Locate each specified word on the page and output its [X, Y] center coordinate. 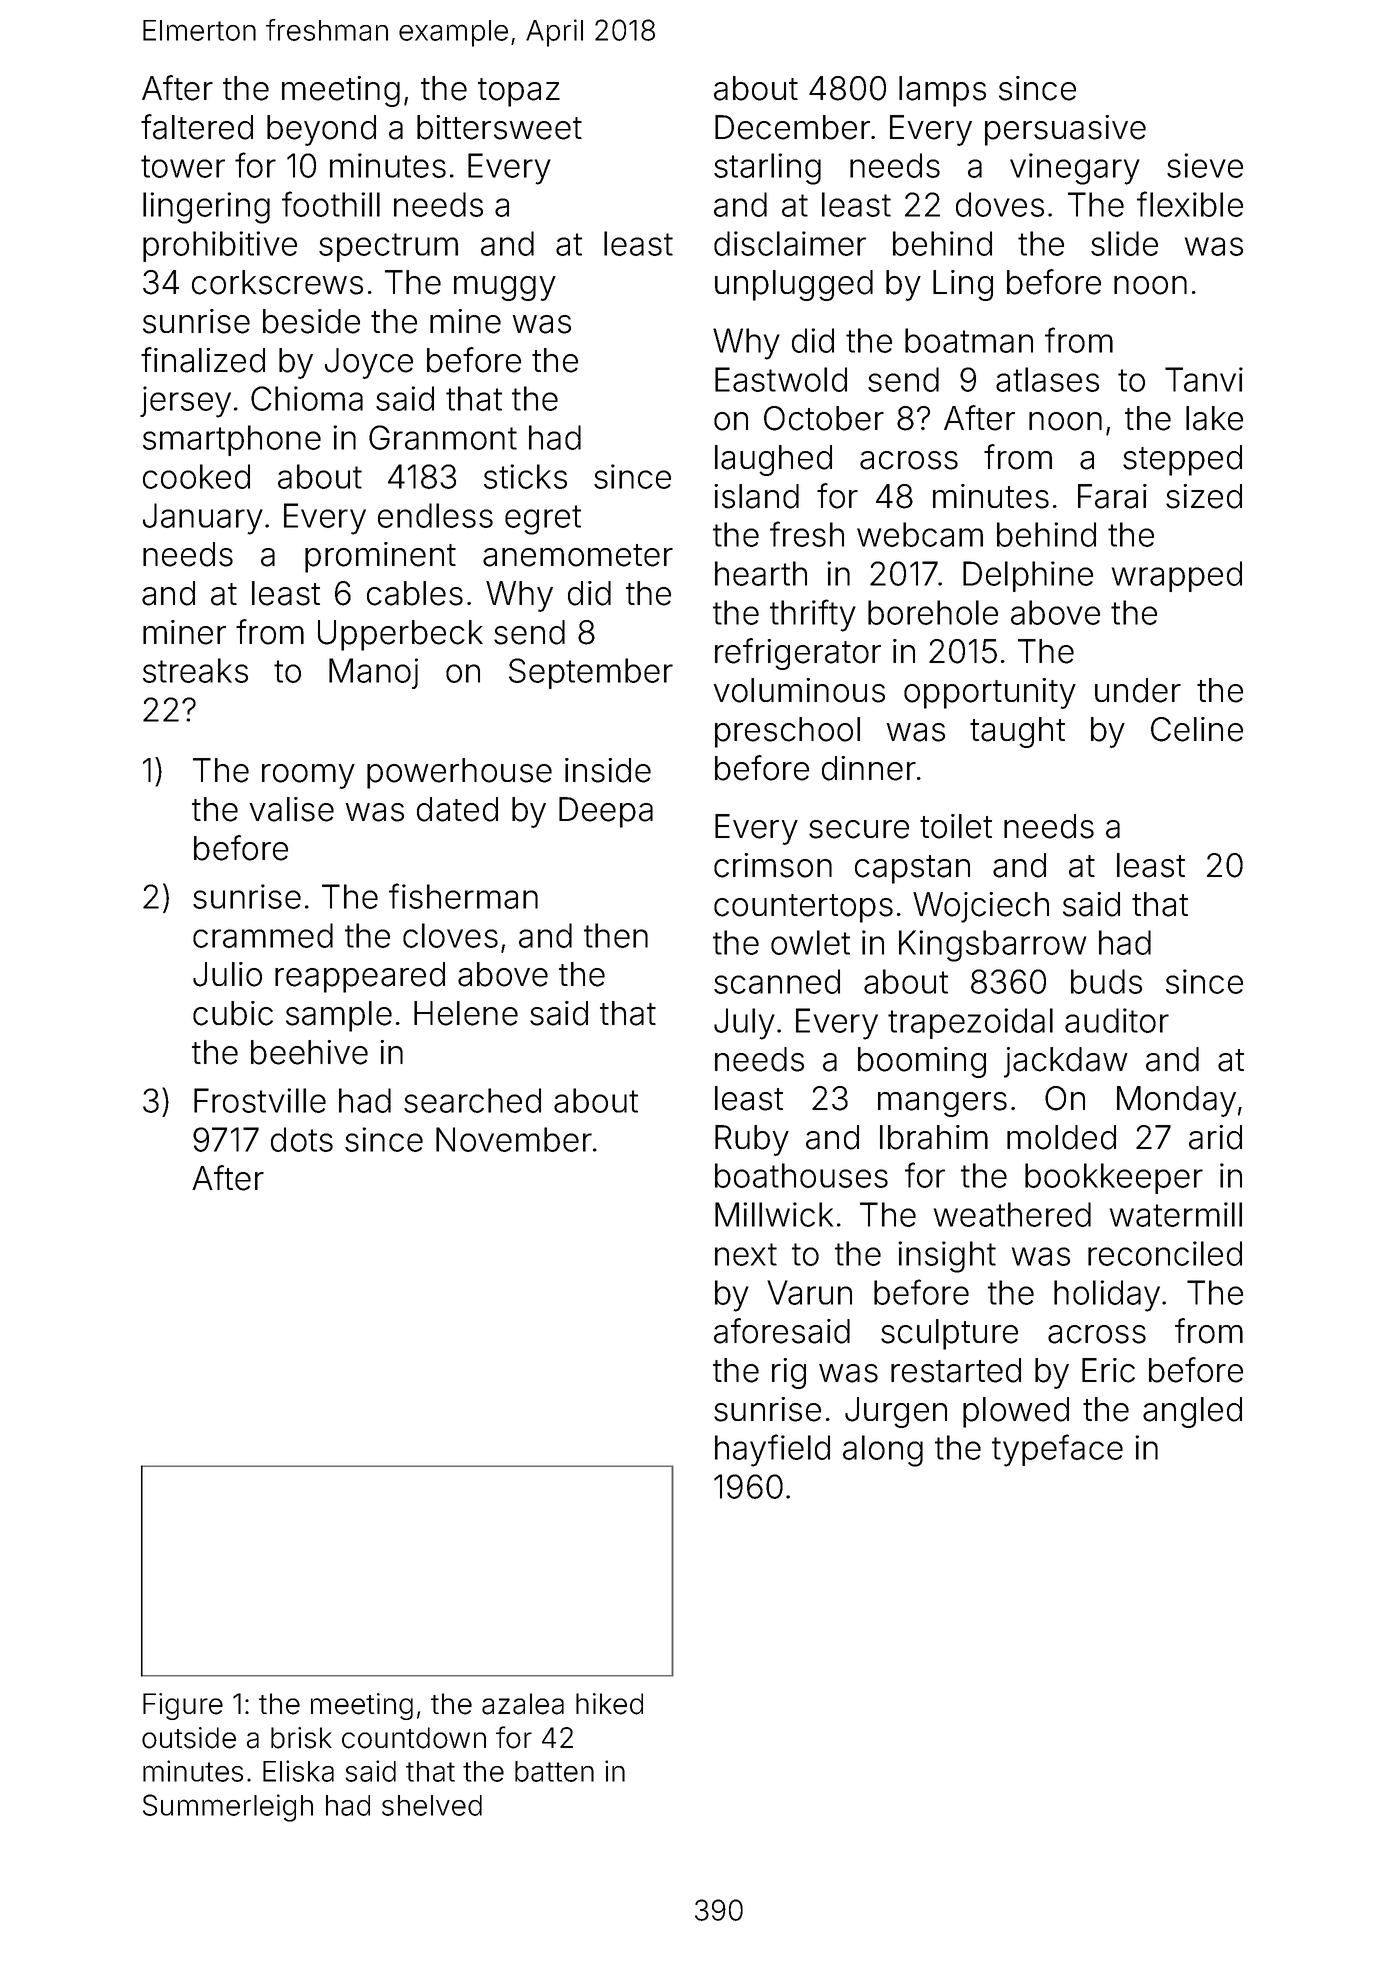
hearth [761, 573]
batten [554, 1771]
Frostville [260, 1100]
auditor [1117, 1020]
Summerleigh [228, 1808]
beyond [321, 130]
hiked [609, 1704]
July [744, 1024]
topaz [519, 92]
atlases [1047, 379]
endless [435, 515]
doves [1000, 204]
